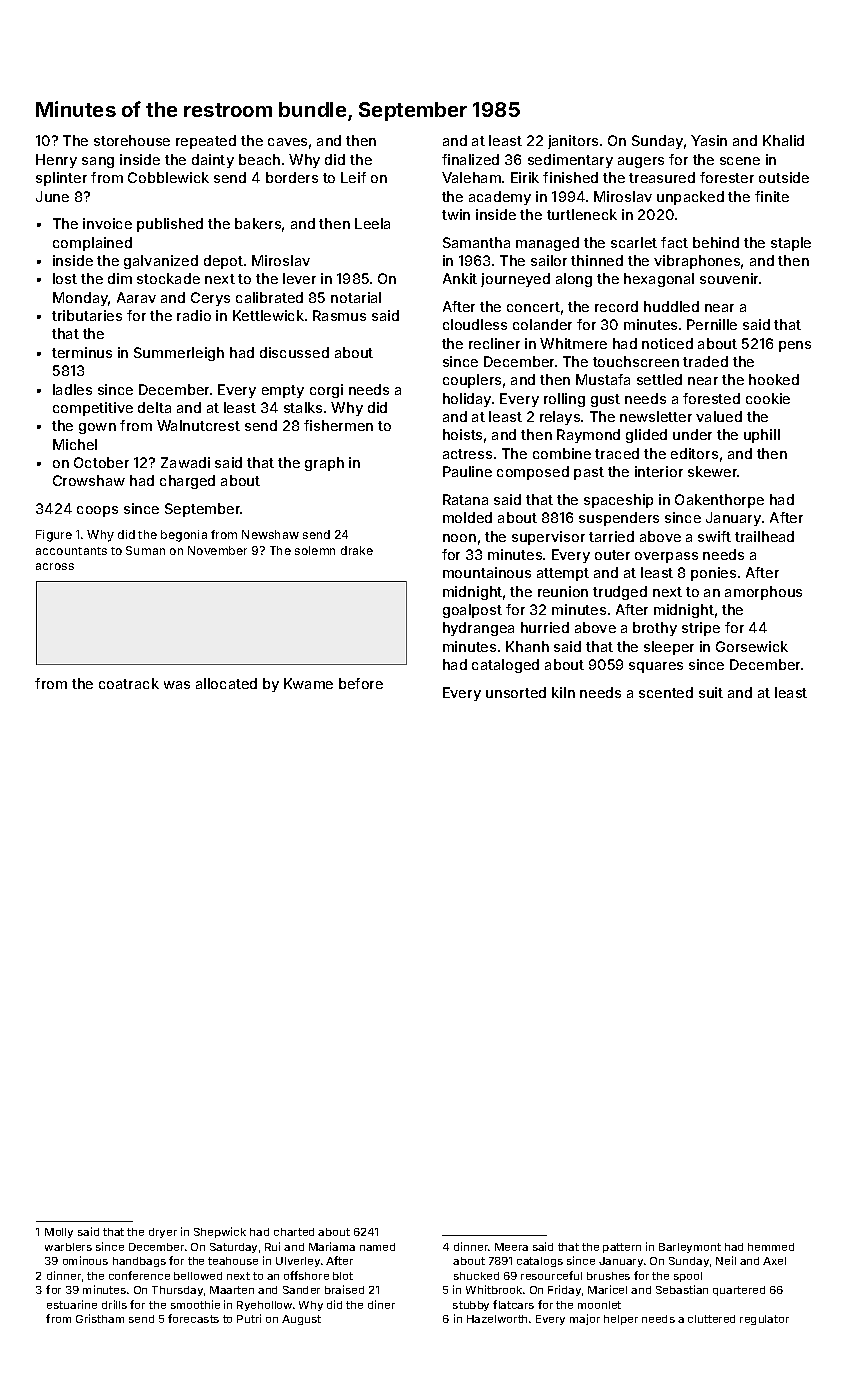 The width and height of the image is (849, 1400). Describe the element at coordinates (100, 1318) in the image. I see `Gristham` at that location.
